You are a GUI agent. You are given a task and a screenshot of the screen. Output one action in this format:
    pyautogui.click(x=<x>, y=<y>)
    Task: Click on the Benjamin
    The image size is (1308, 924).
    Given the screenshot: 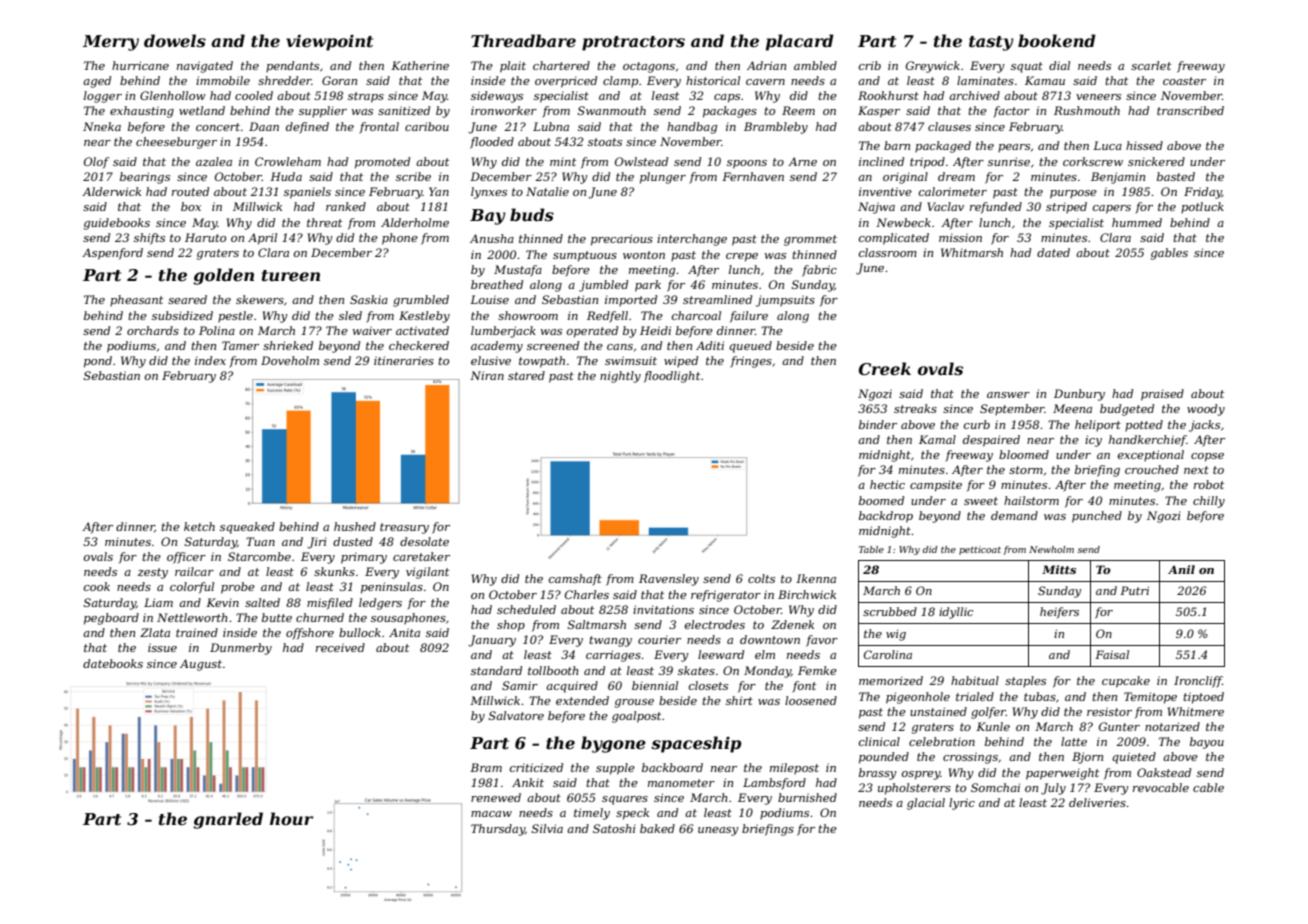 What is the action you would take?
    pyautogui.click(x=1118, y=178)
